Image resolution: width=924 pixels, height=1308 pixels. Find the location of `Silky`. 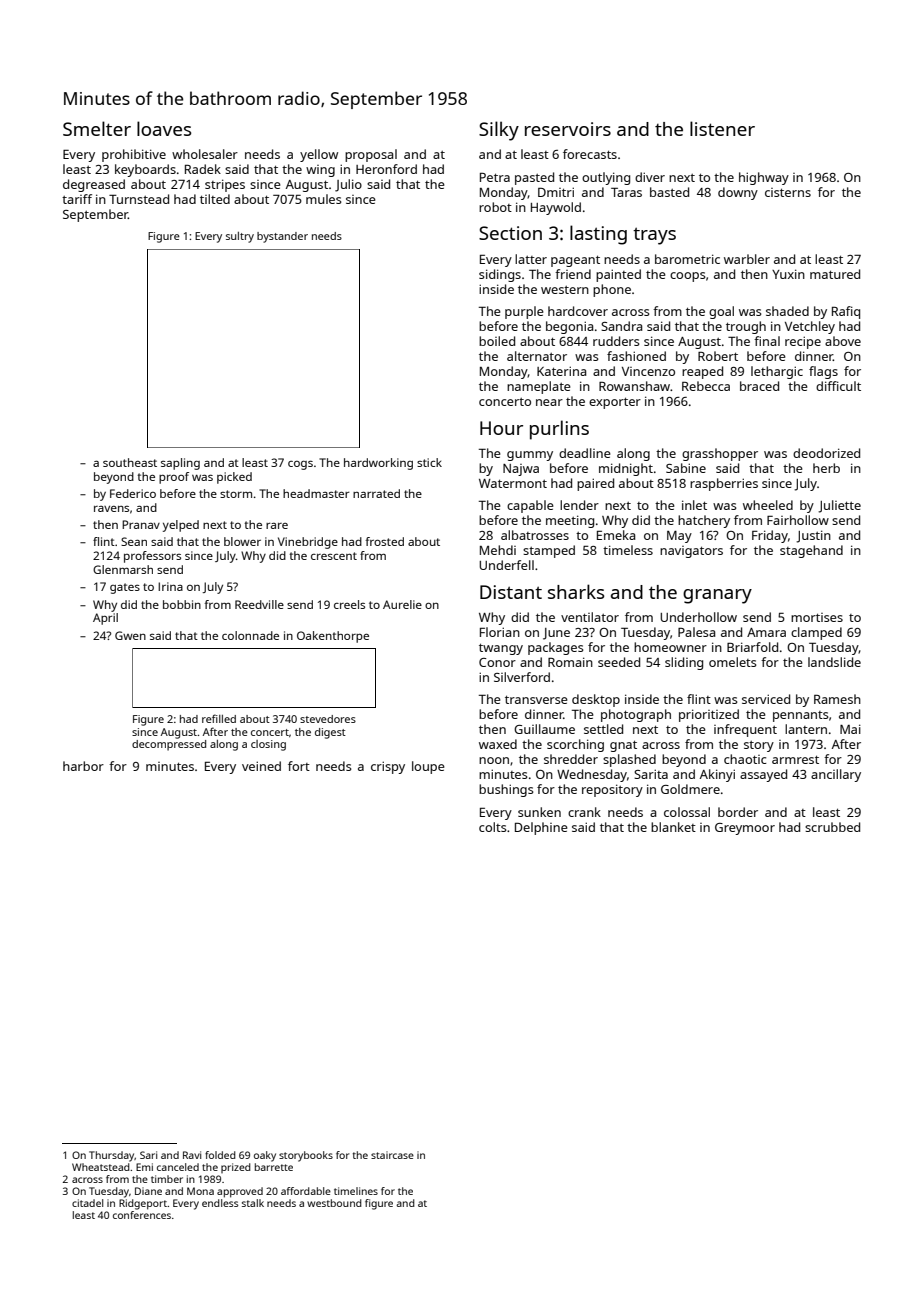

Silky is located at coordinates (499, 131).
